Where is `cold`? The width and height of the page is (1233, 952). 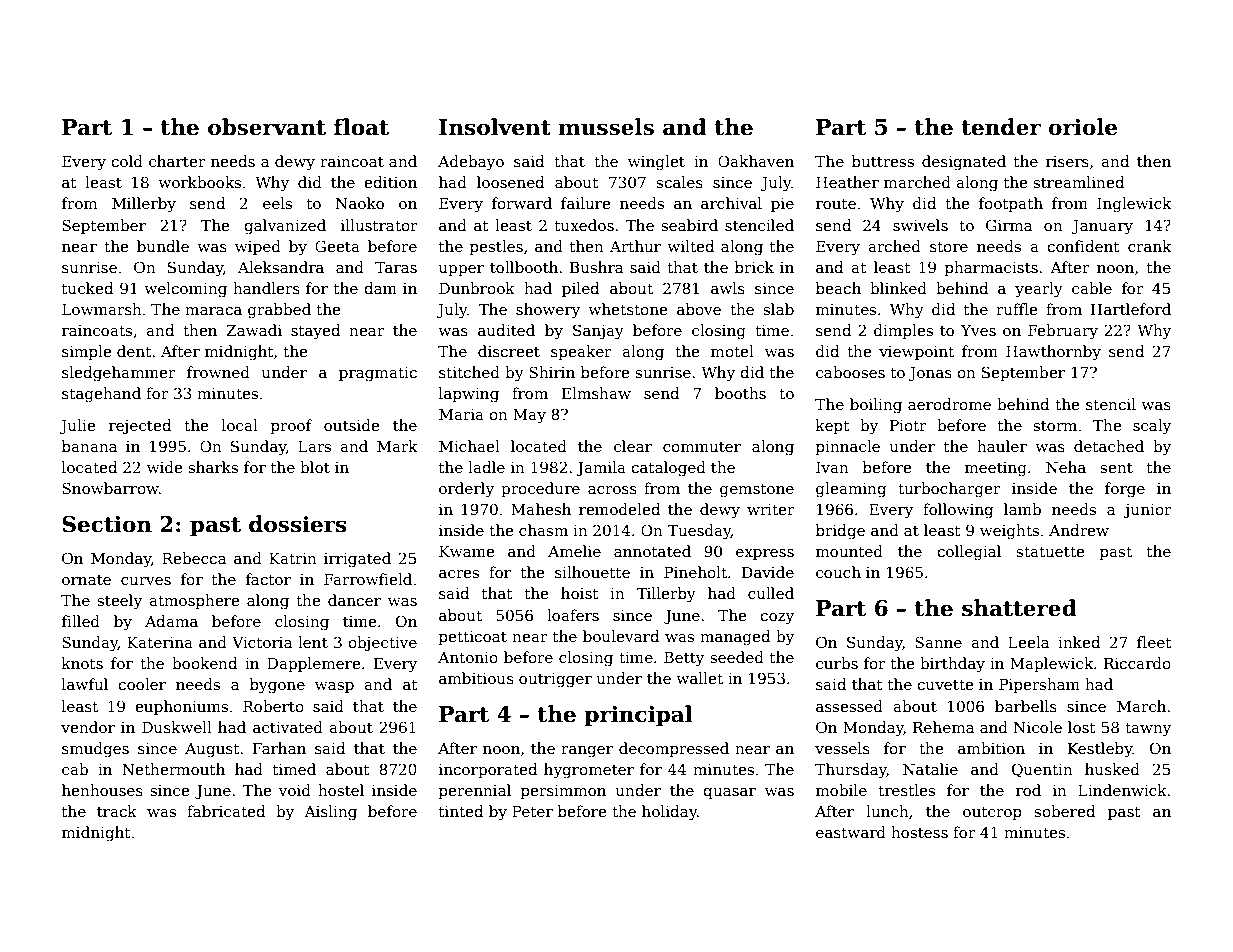 cold is located at coordinates (127, 161).
